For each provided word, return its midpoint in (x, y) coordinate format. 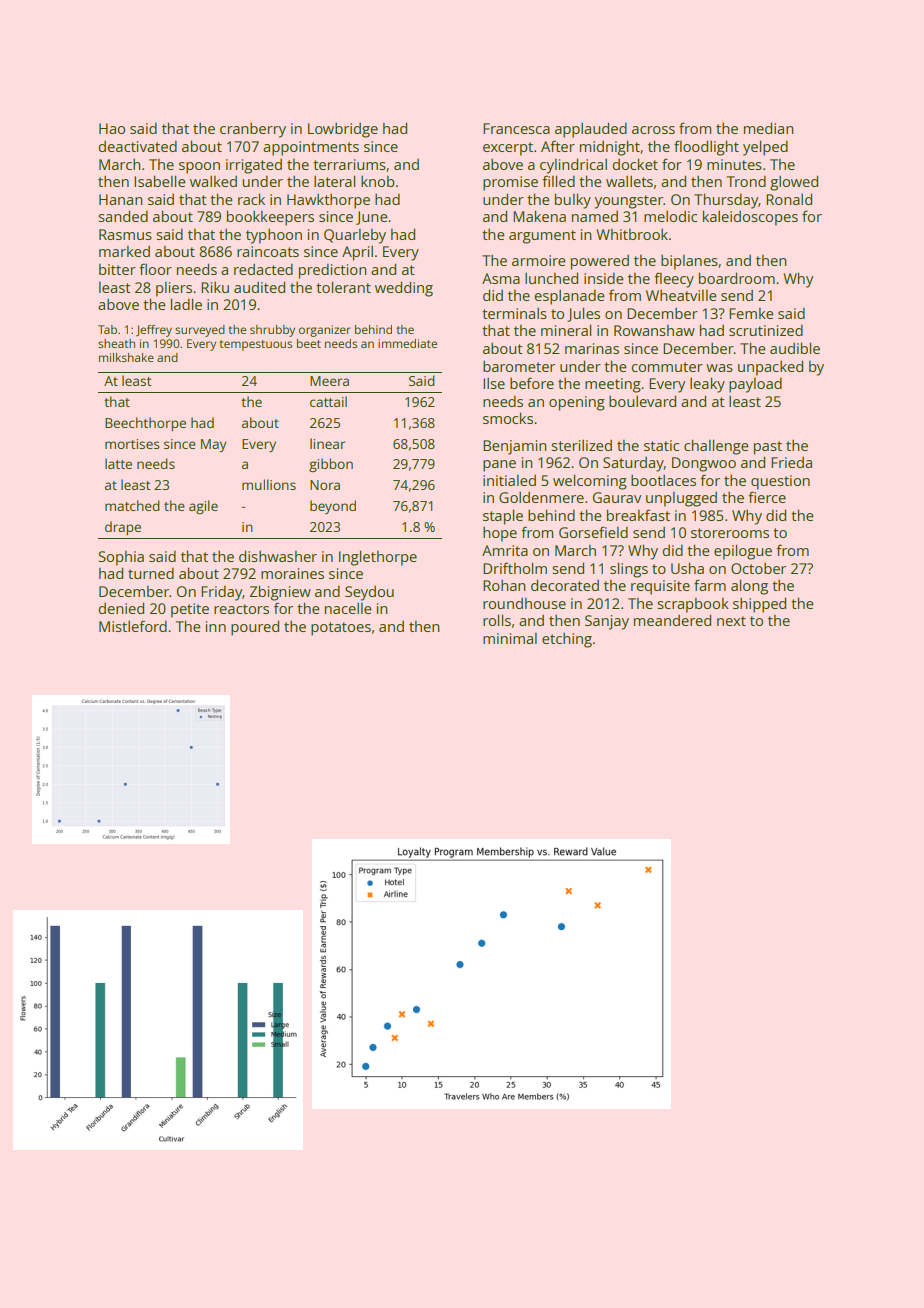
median (769, 128)
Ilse (494, 383)
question (780, 482)
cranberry (253, 130)
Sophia (121, 558)
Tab (107, 329)
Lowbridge (343, 130)
